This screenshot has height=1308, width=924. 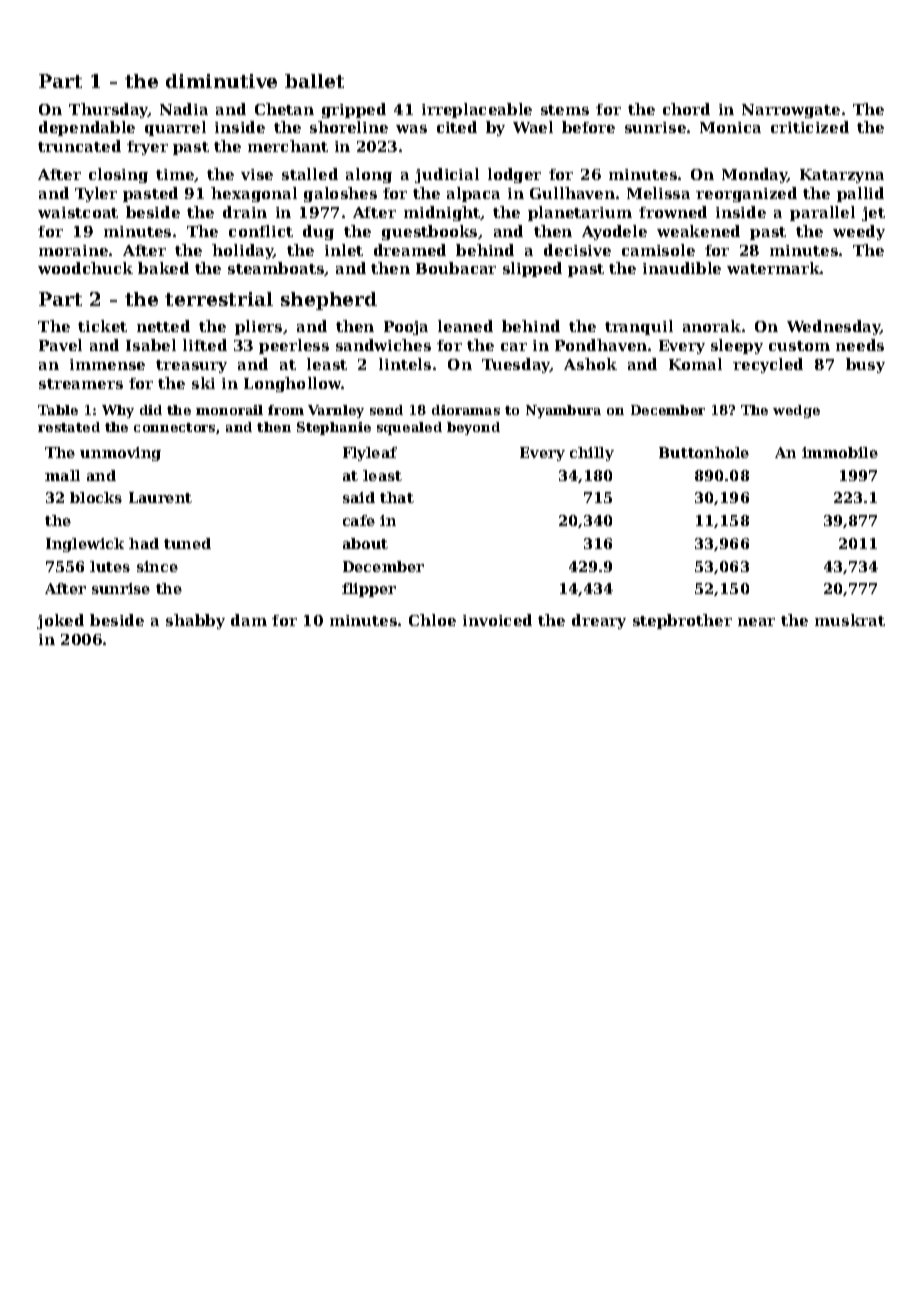 I want to click on chord, so click(x=686, y=109).
